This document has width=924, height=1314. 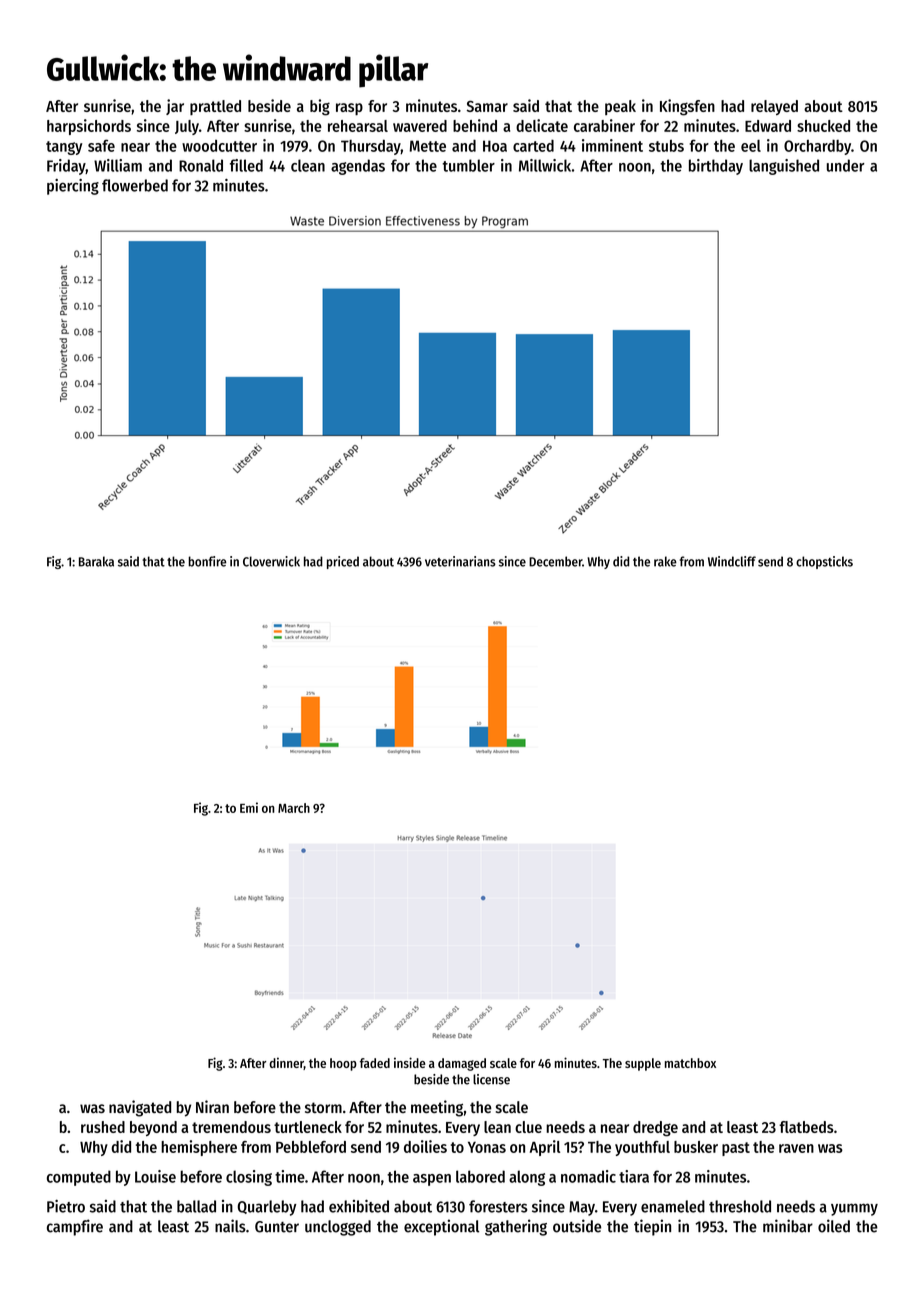 I want to click on under, so click(x=845, y=165).
